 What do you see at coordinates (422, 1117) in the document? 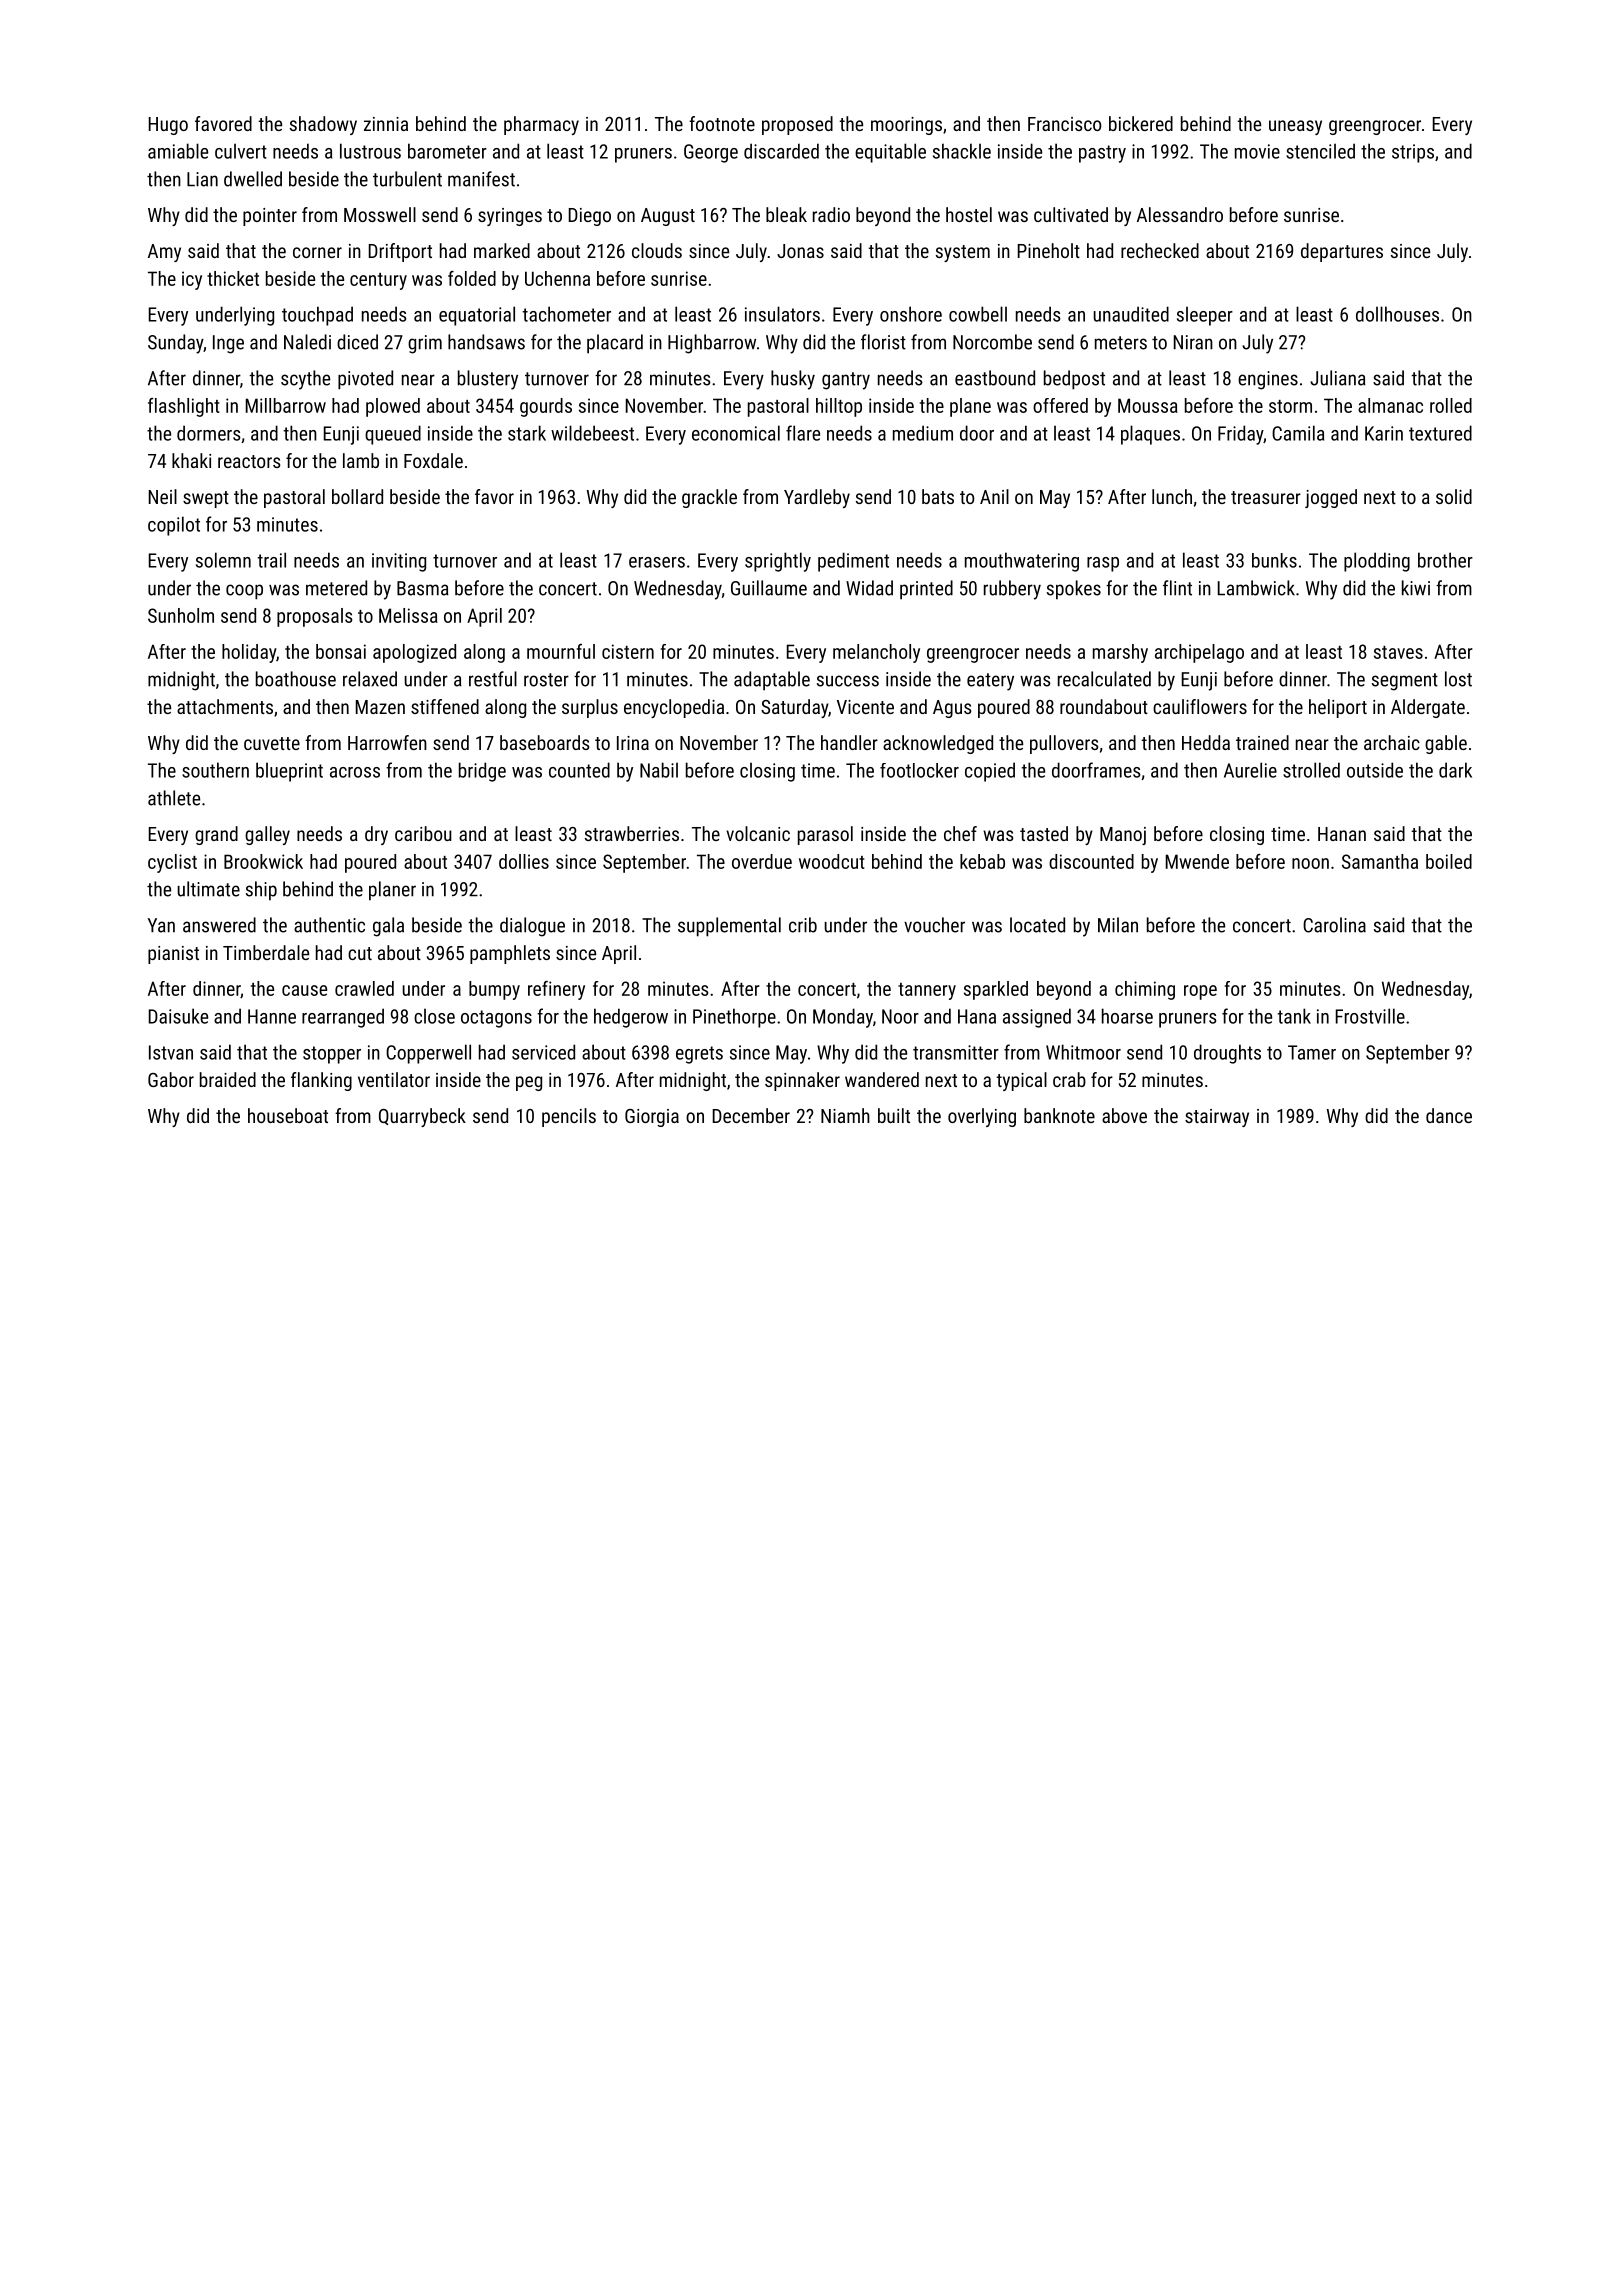
I see `Quarrybeck` at bounding box center [422, 1117].
